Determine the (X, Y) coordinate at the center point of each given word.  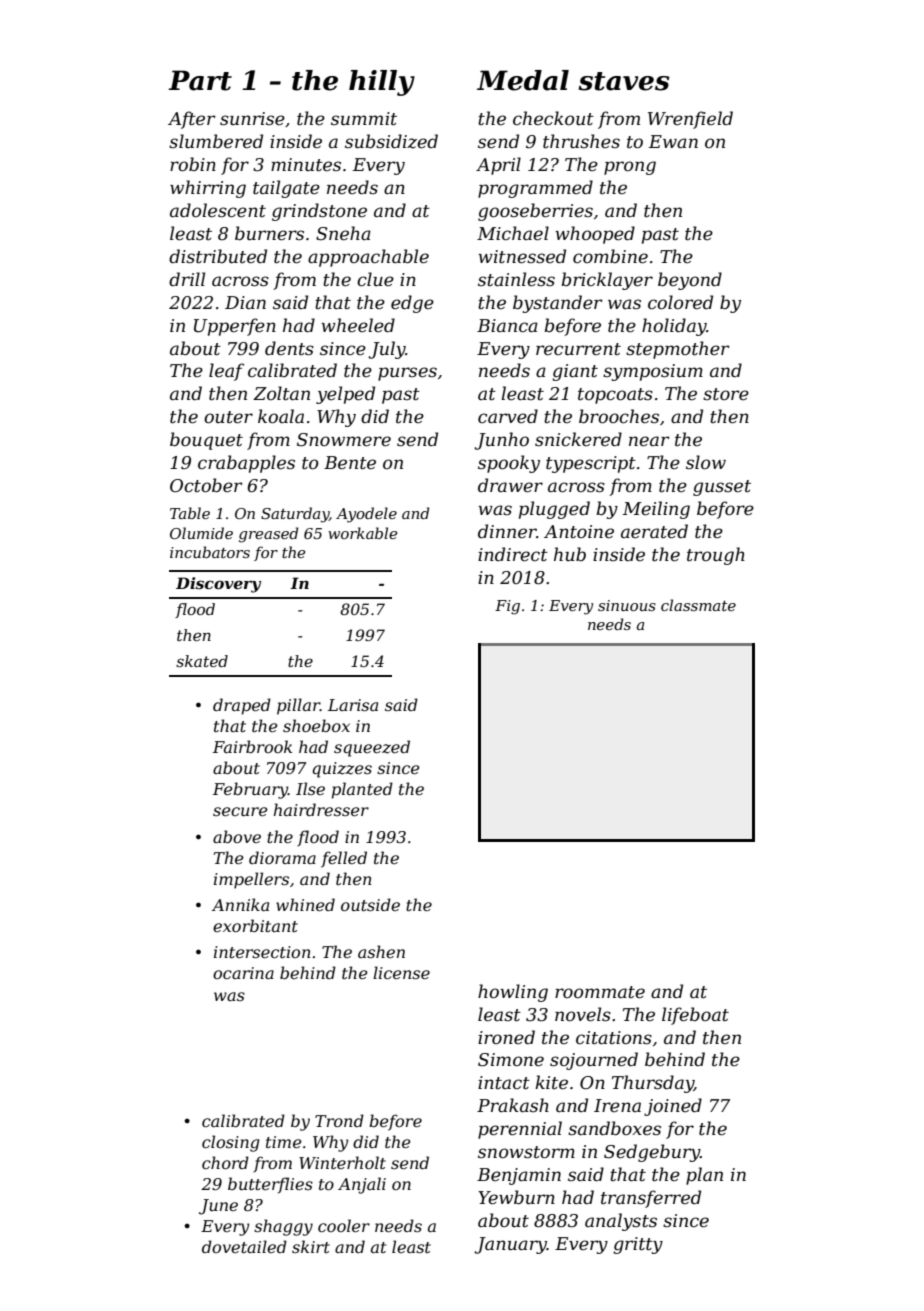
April (498, 166)
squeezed (372, 748)
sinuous (627, 605)
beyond (690, 281)
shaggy (283, 1227)
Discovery (218, 585)
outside (370, 904)
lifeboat (695, 1016)
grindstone (319, 212)
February (250, 790)
